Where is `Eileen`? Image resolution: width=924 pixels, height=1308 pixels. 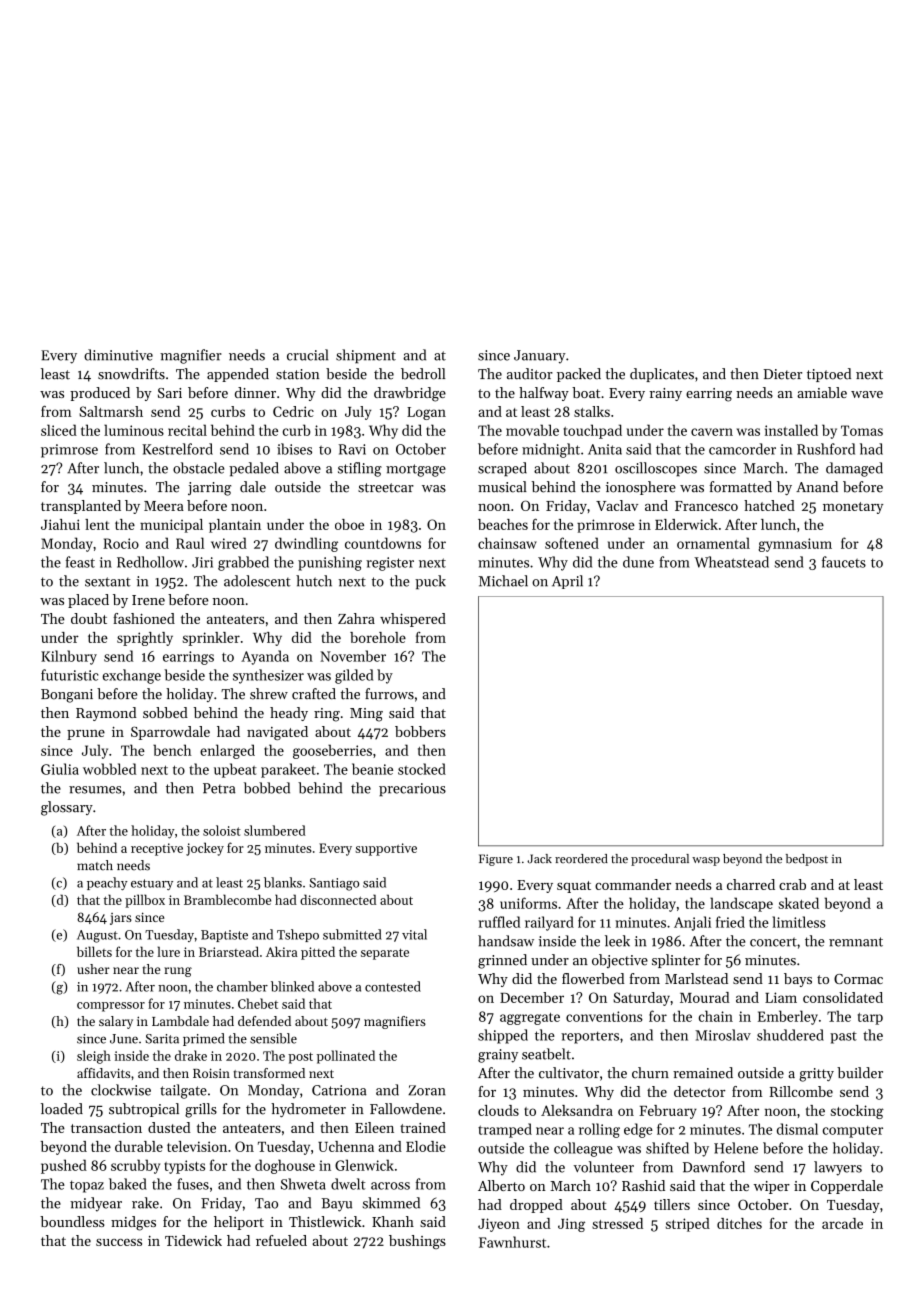
Eileen is located at coordinates (374, 1127).
